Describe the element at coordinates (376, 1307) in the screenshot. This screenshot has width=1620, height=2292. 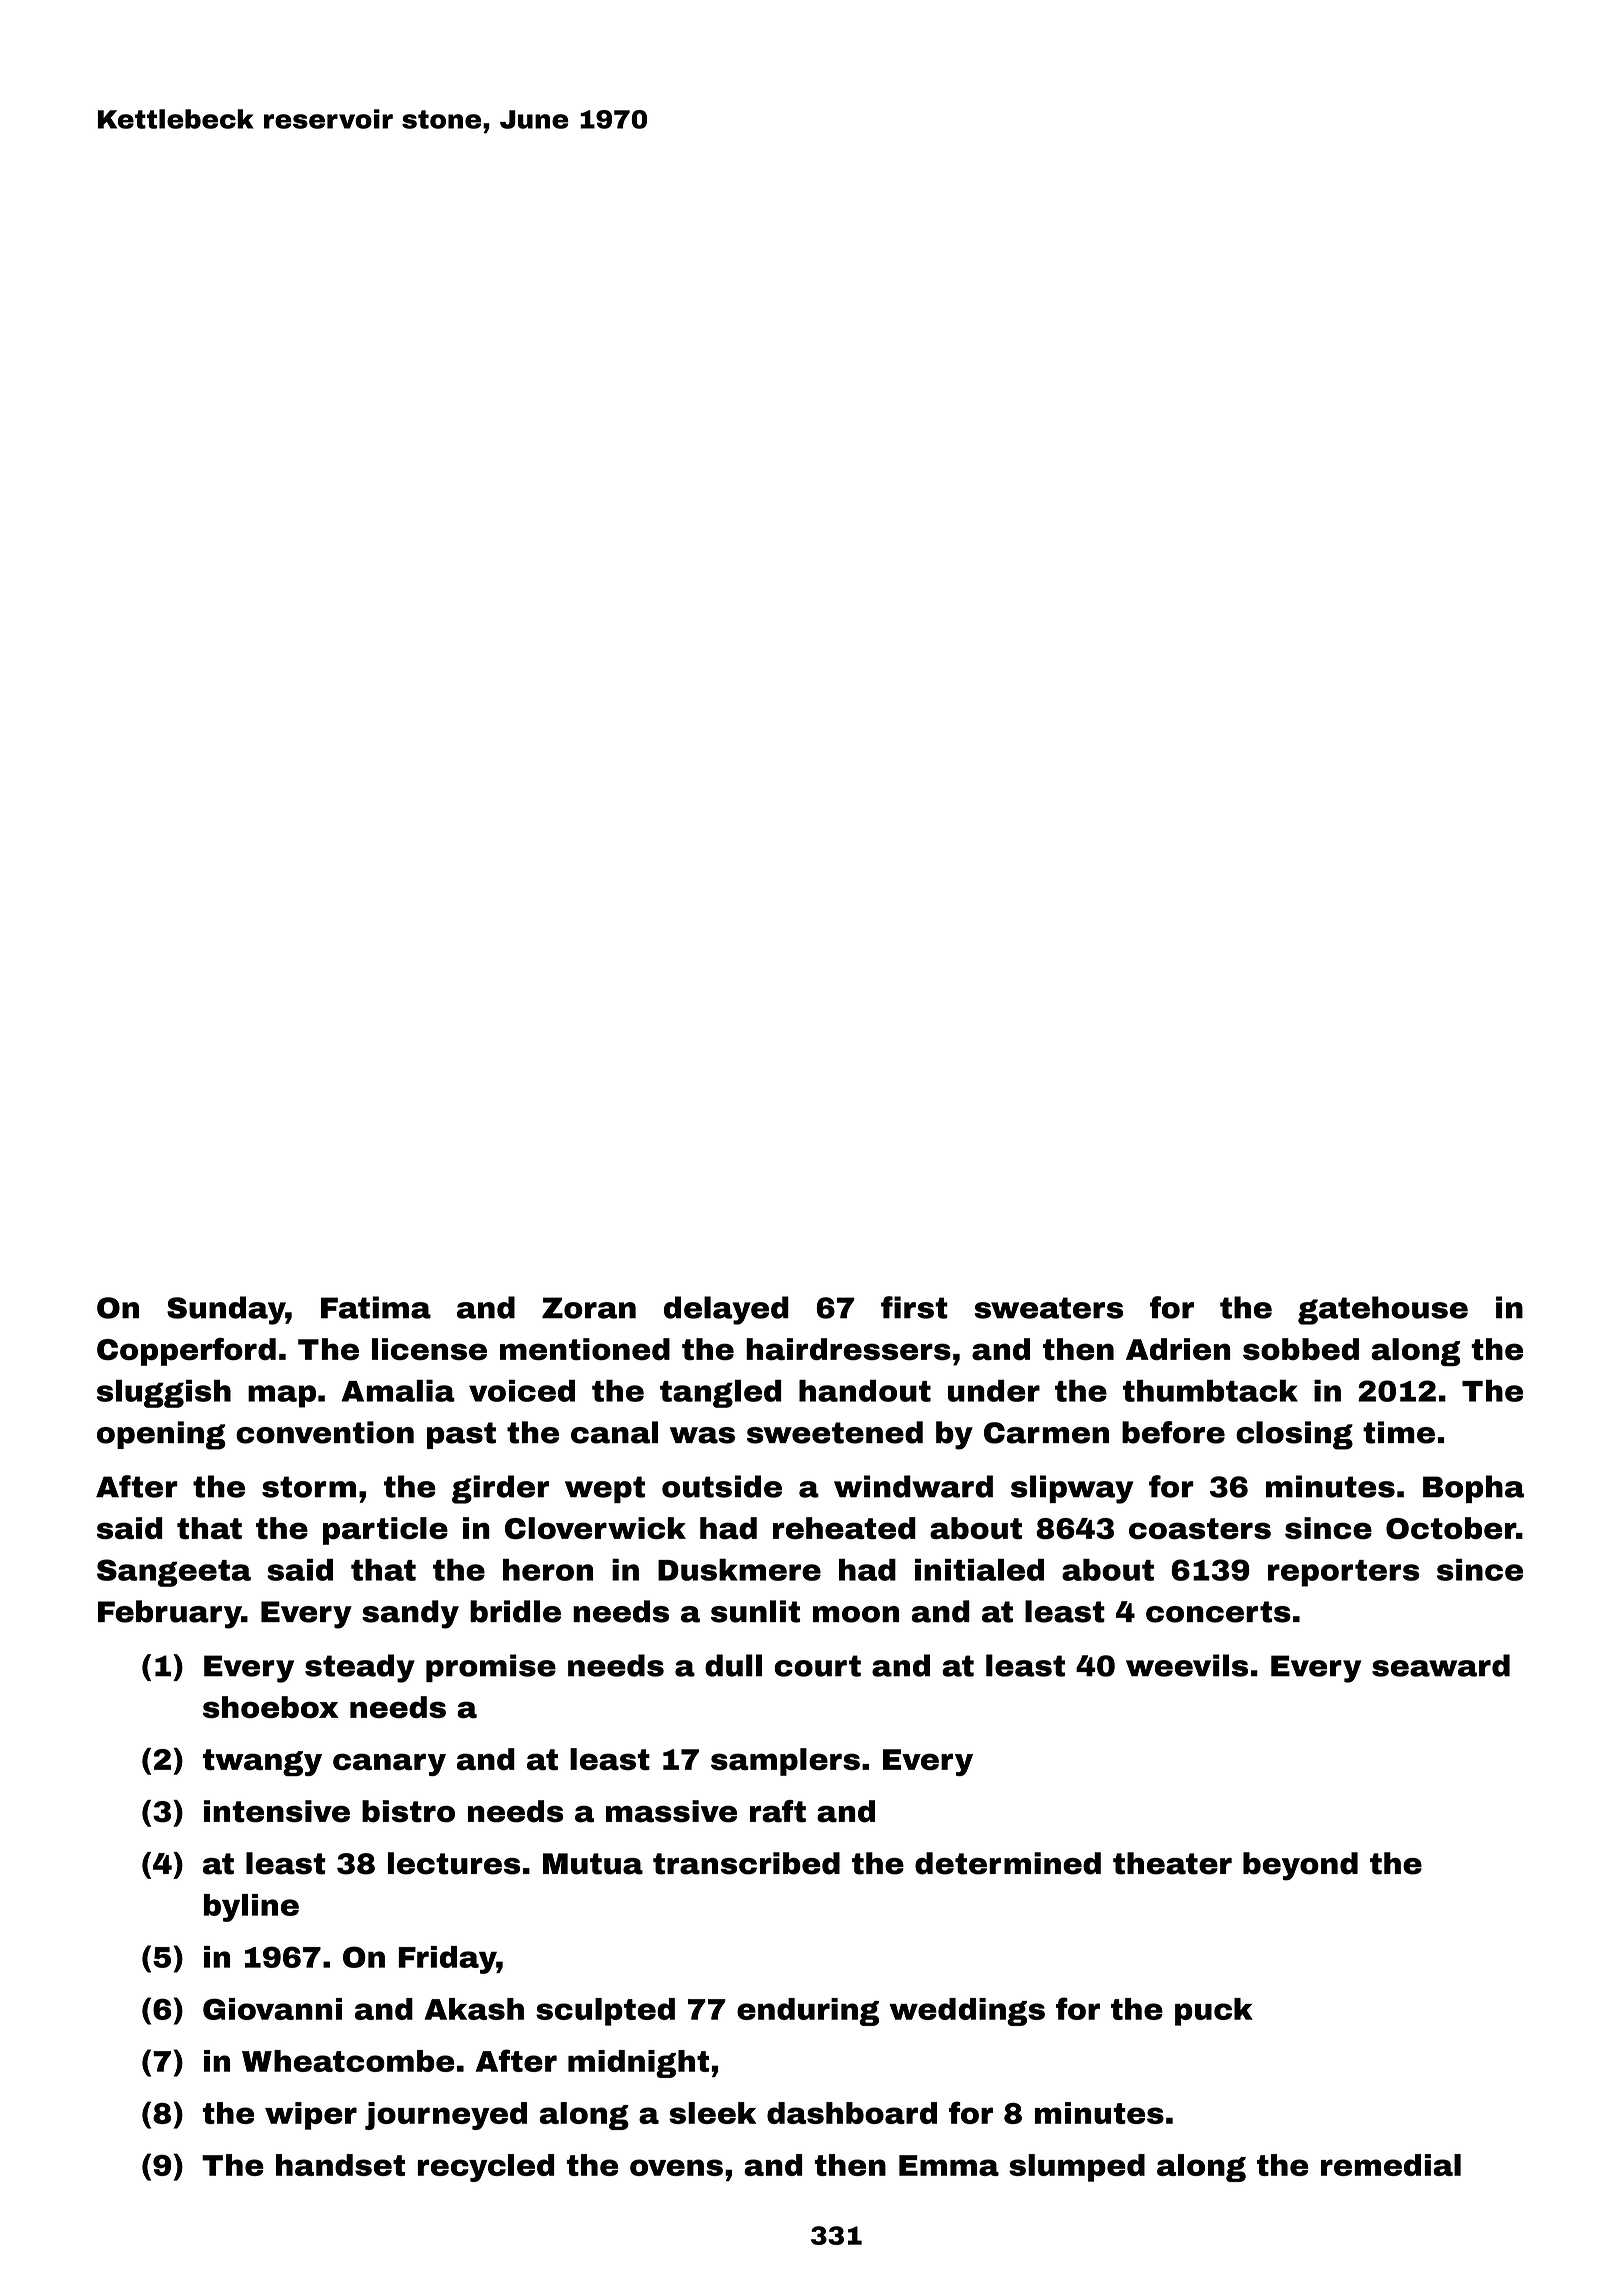
I see `Fatima` at that location.
